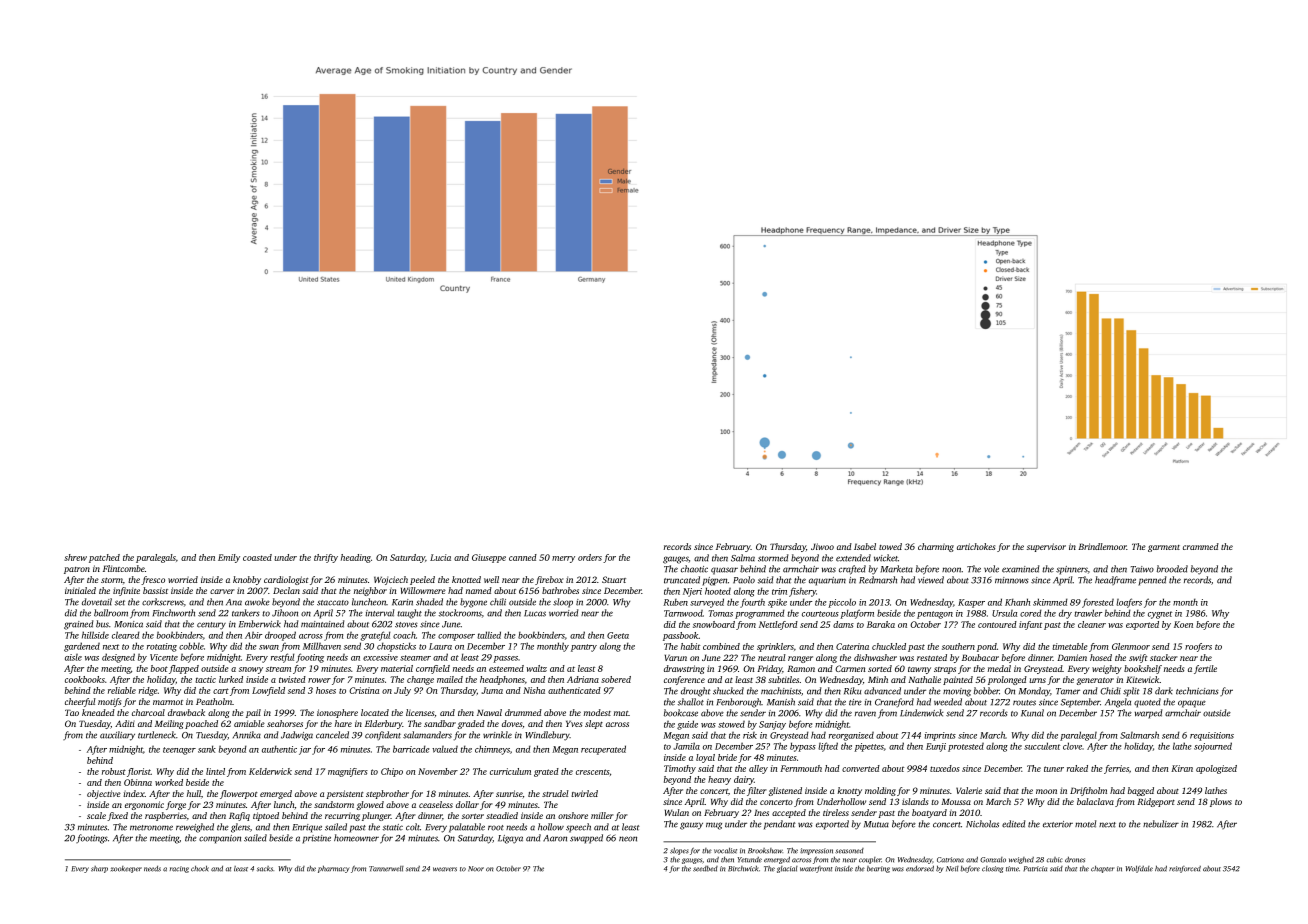 This screenshot has width=1308, height=924. Describe the element at coordinates (1054, 860) in the screenshot. I see `cubic` at that location.
